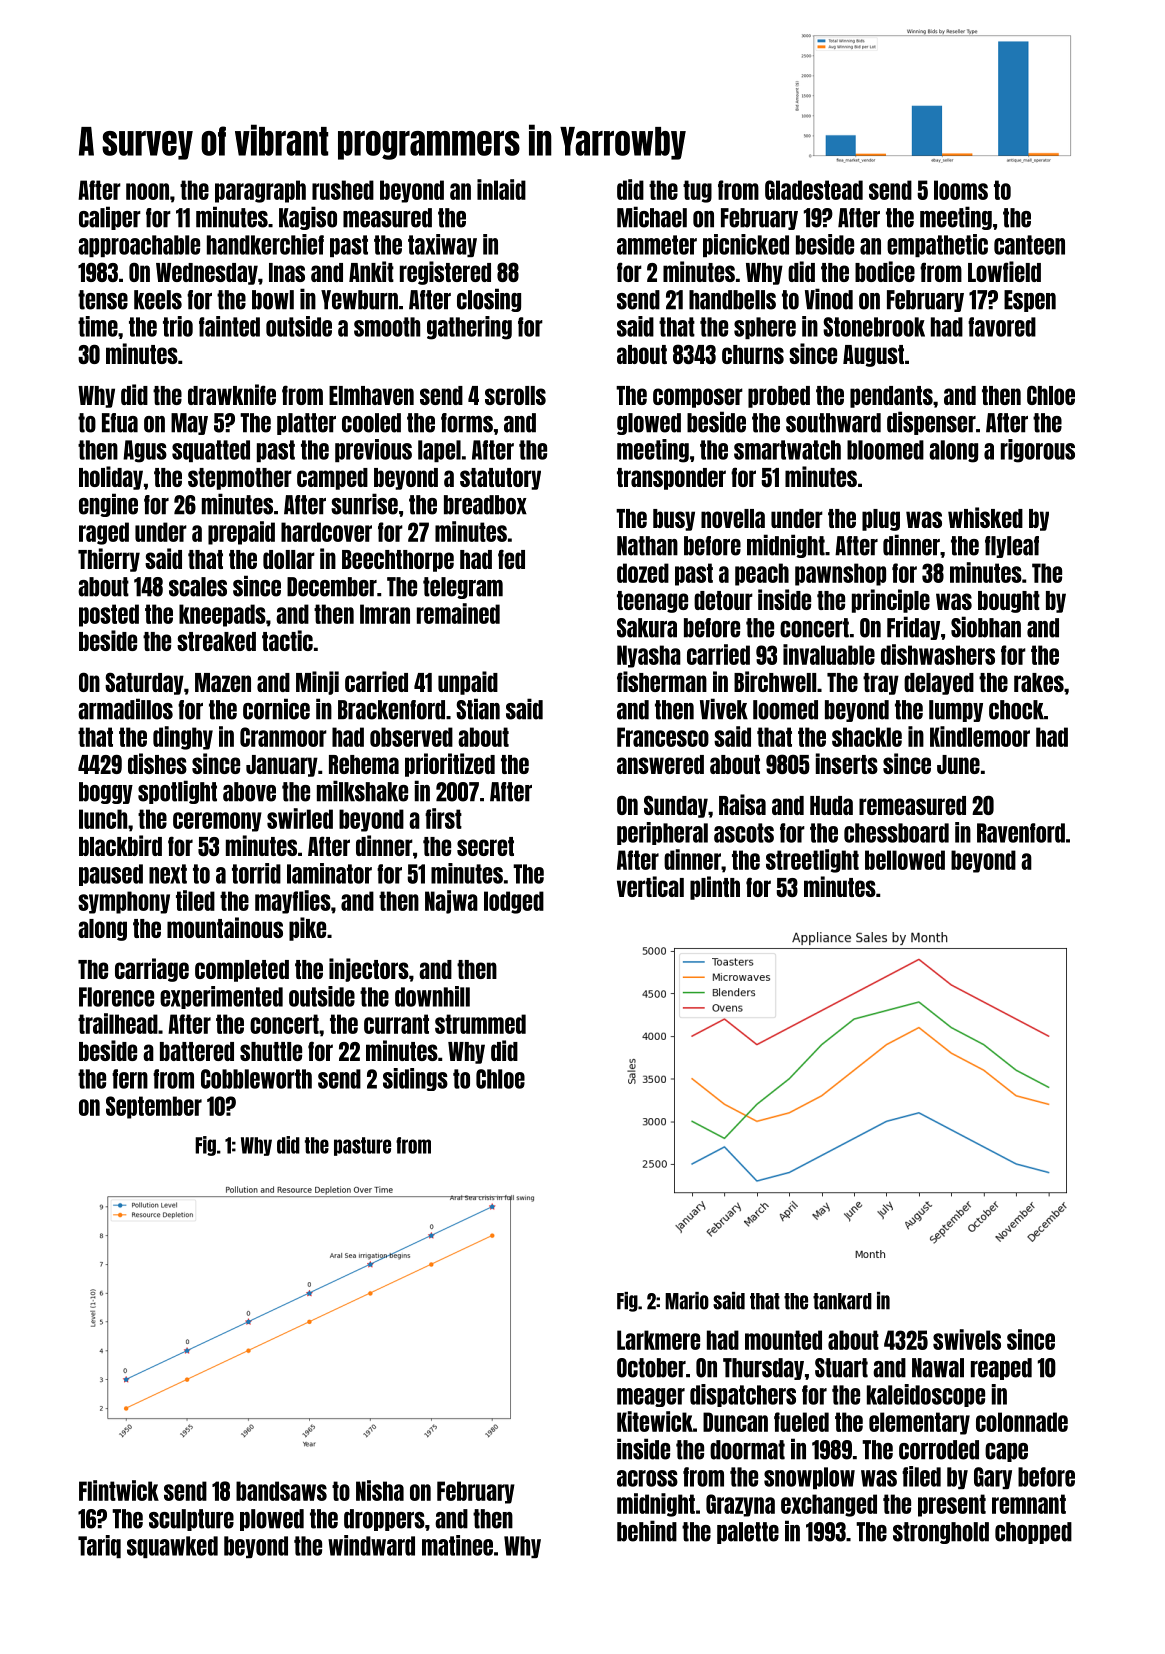 Image resolution: width=1165 pixels, height=1654 pixels. What do you see at coordinates (119, 1490) in the image?
I see `Flintwick` at bounding box center [119, 1490].
